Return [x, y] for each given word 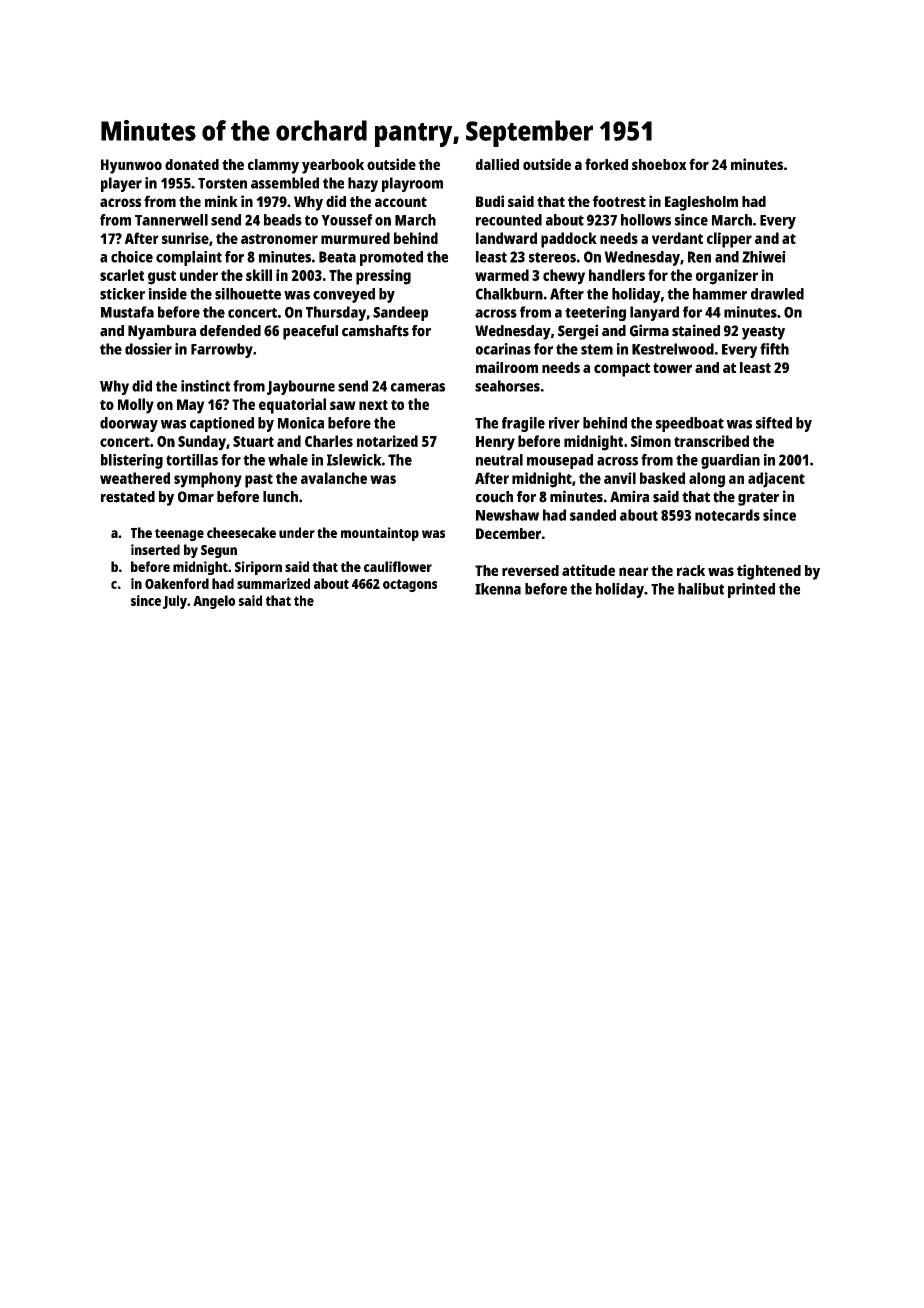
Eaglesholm [701, 203]
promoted [391, 258]
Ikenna [498, 589]
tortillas [192, 460]
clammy [273, 166]
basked [662, 478]
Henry [495, 443]
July [175, 602]
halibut [701, 589]
